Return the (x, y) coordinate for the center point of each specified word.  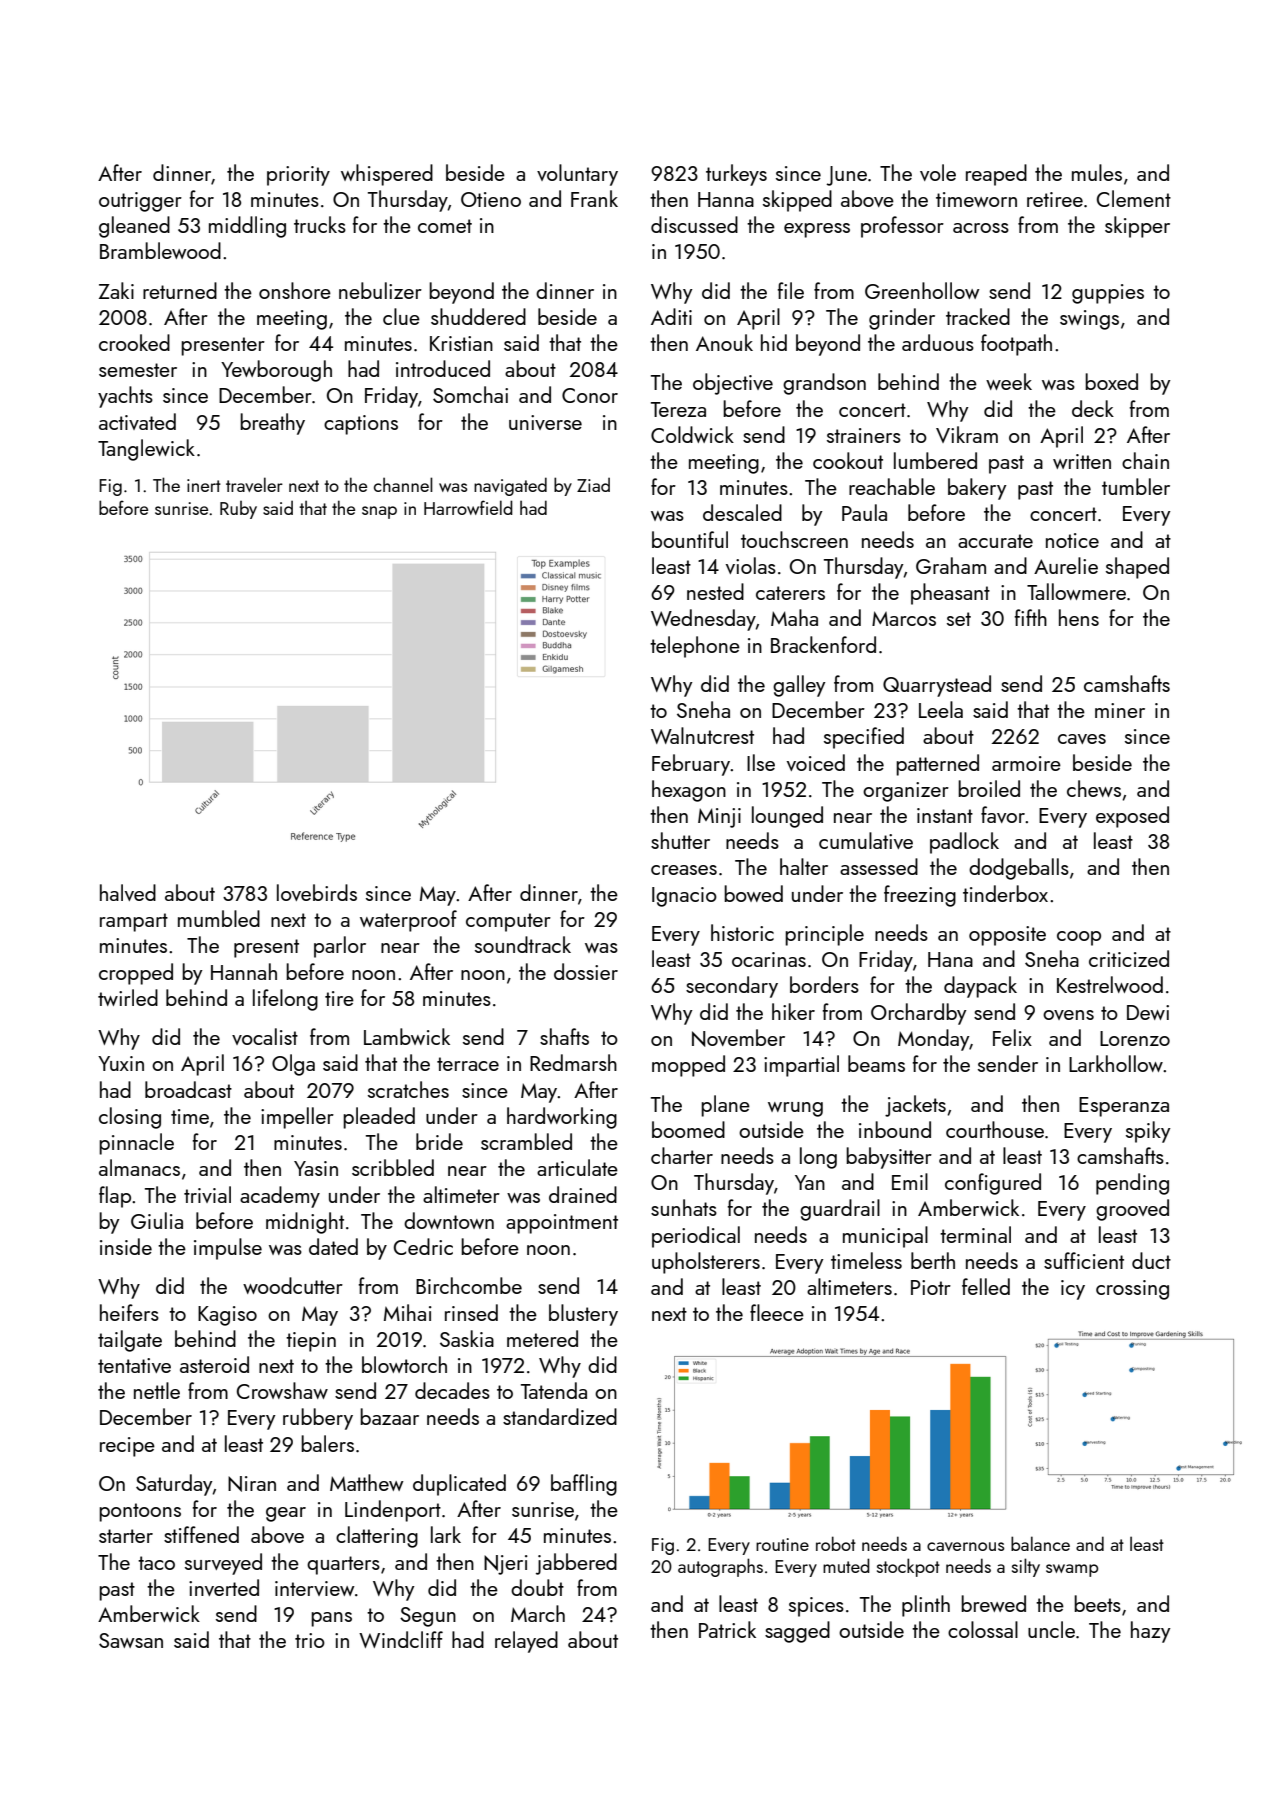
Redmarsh (573, 1062)
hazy (1151, 1632)
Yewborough (276, 371)
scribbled (393, 1167)
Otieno (491, 199)
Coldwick (692, 434)
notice (1072, 540)
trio (310, 1640)
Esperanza (1124, 1107)
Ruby (238, 510)
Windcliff (401, 1639)
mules (1097, 172)
